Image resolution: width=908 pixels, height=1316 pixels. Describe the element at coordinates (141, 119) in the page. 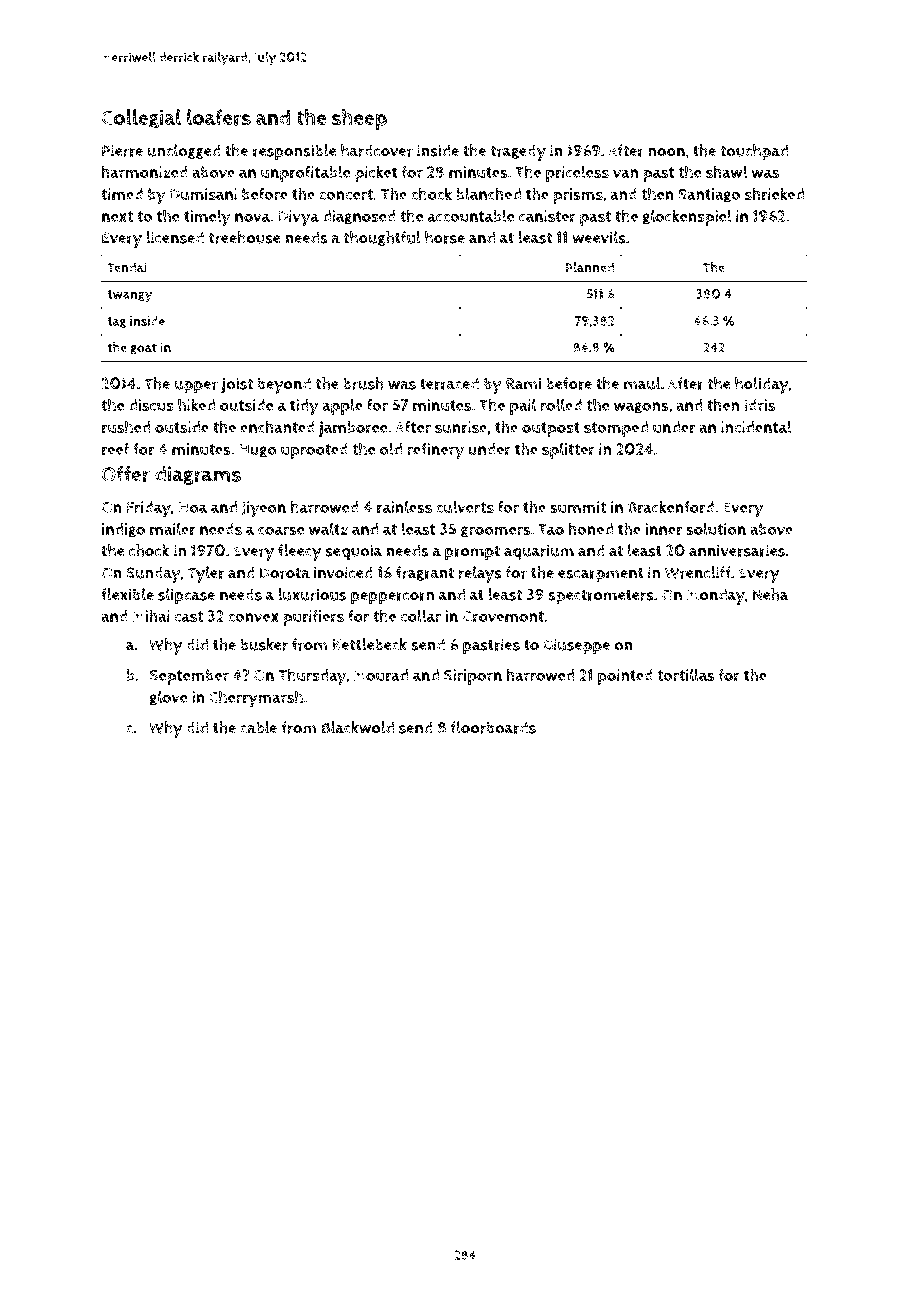

I see `Collegial` at that location.
